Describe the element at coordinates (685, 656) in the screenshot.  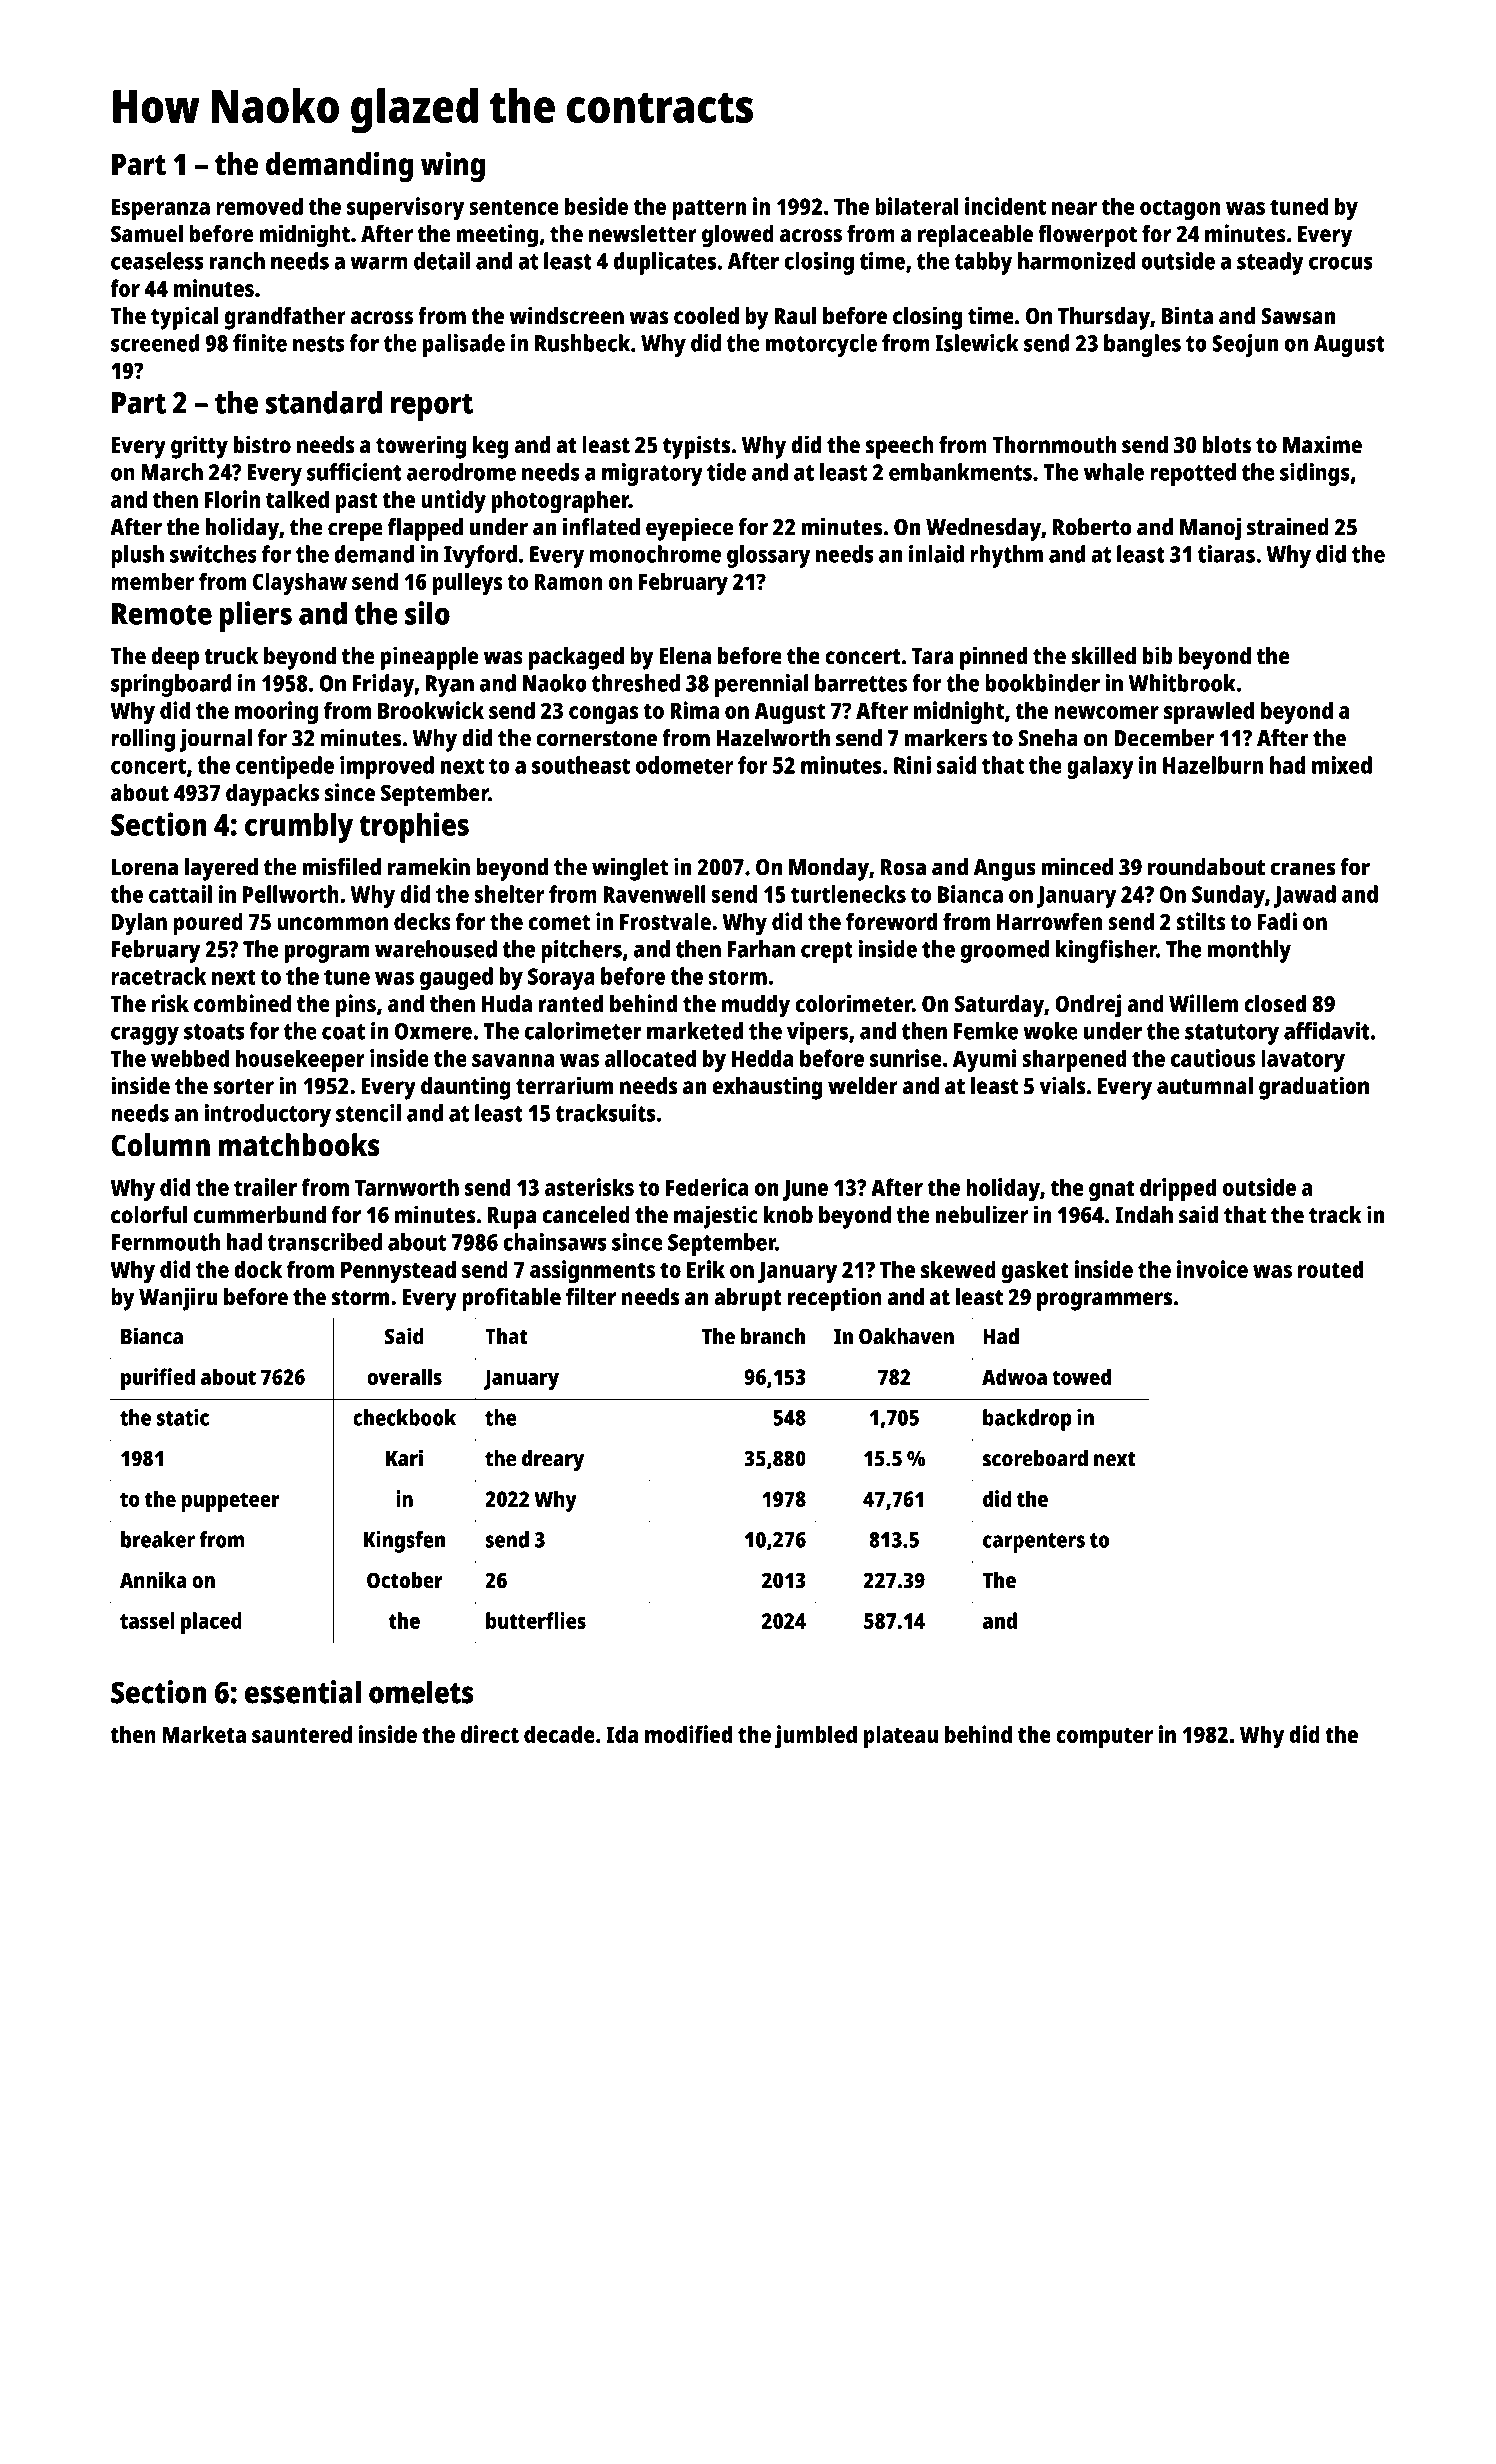
I see `Elena` at that location.
